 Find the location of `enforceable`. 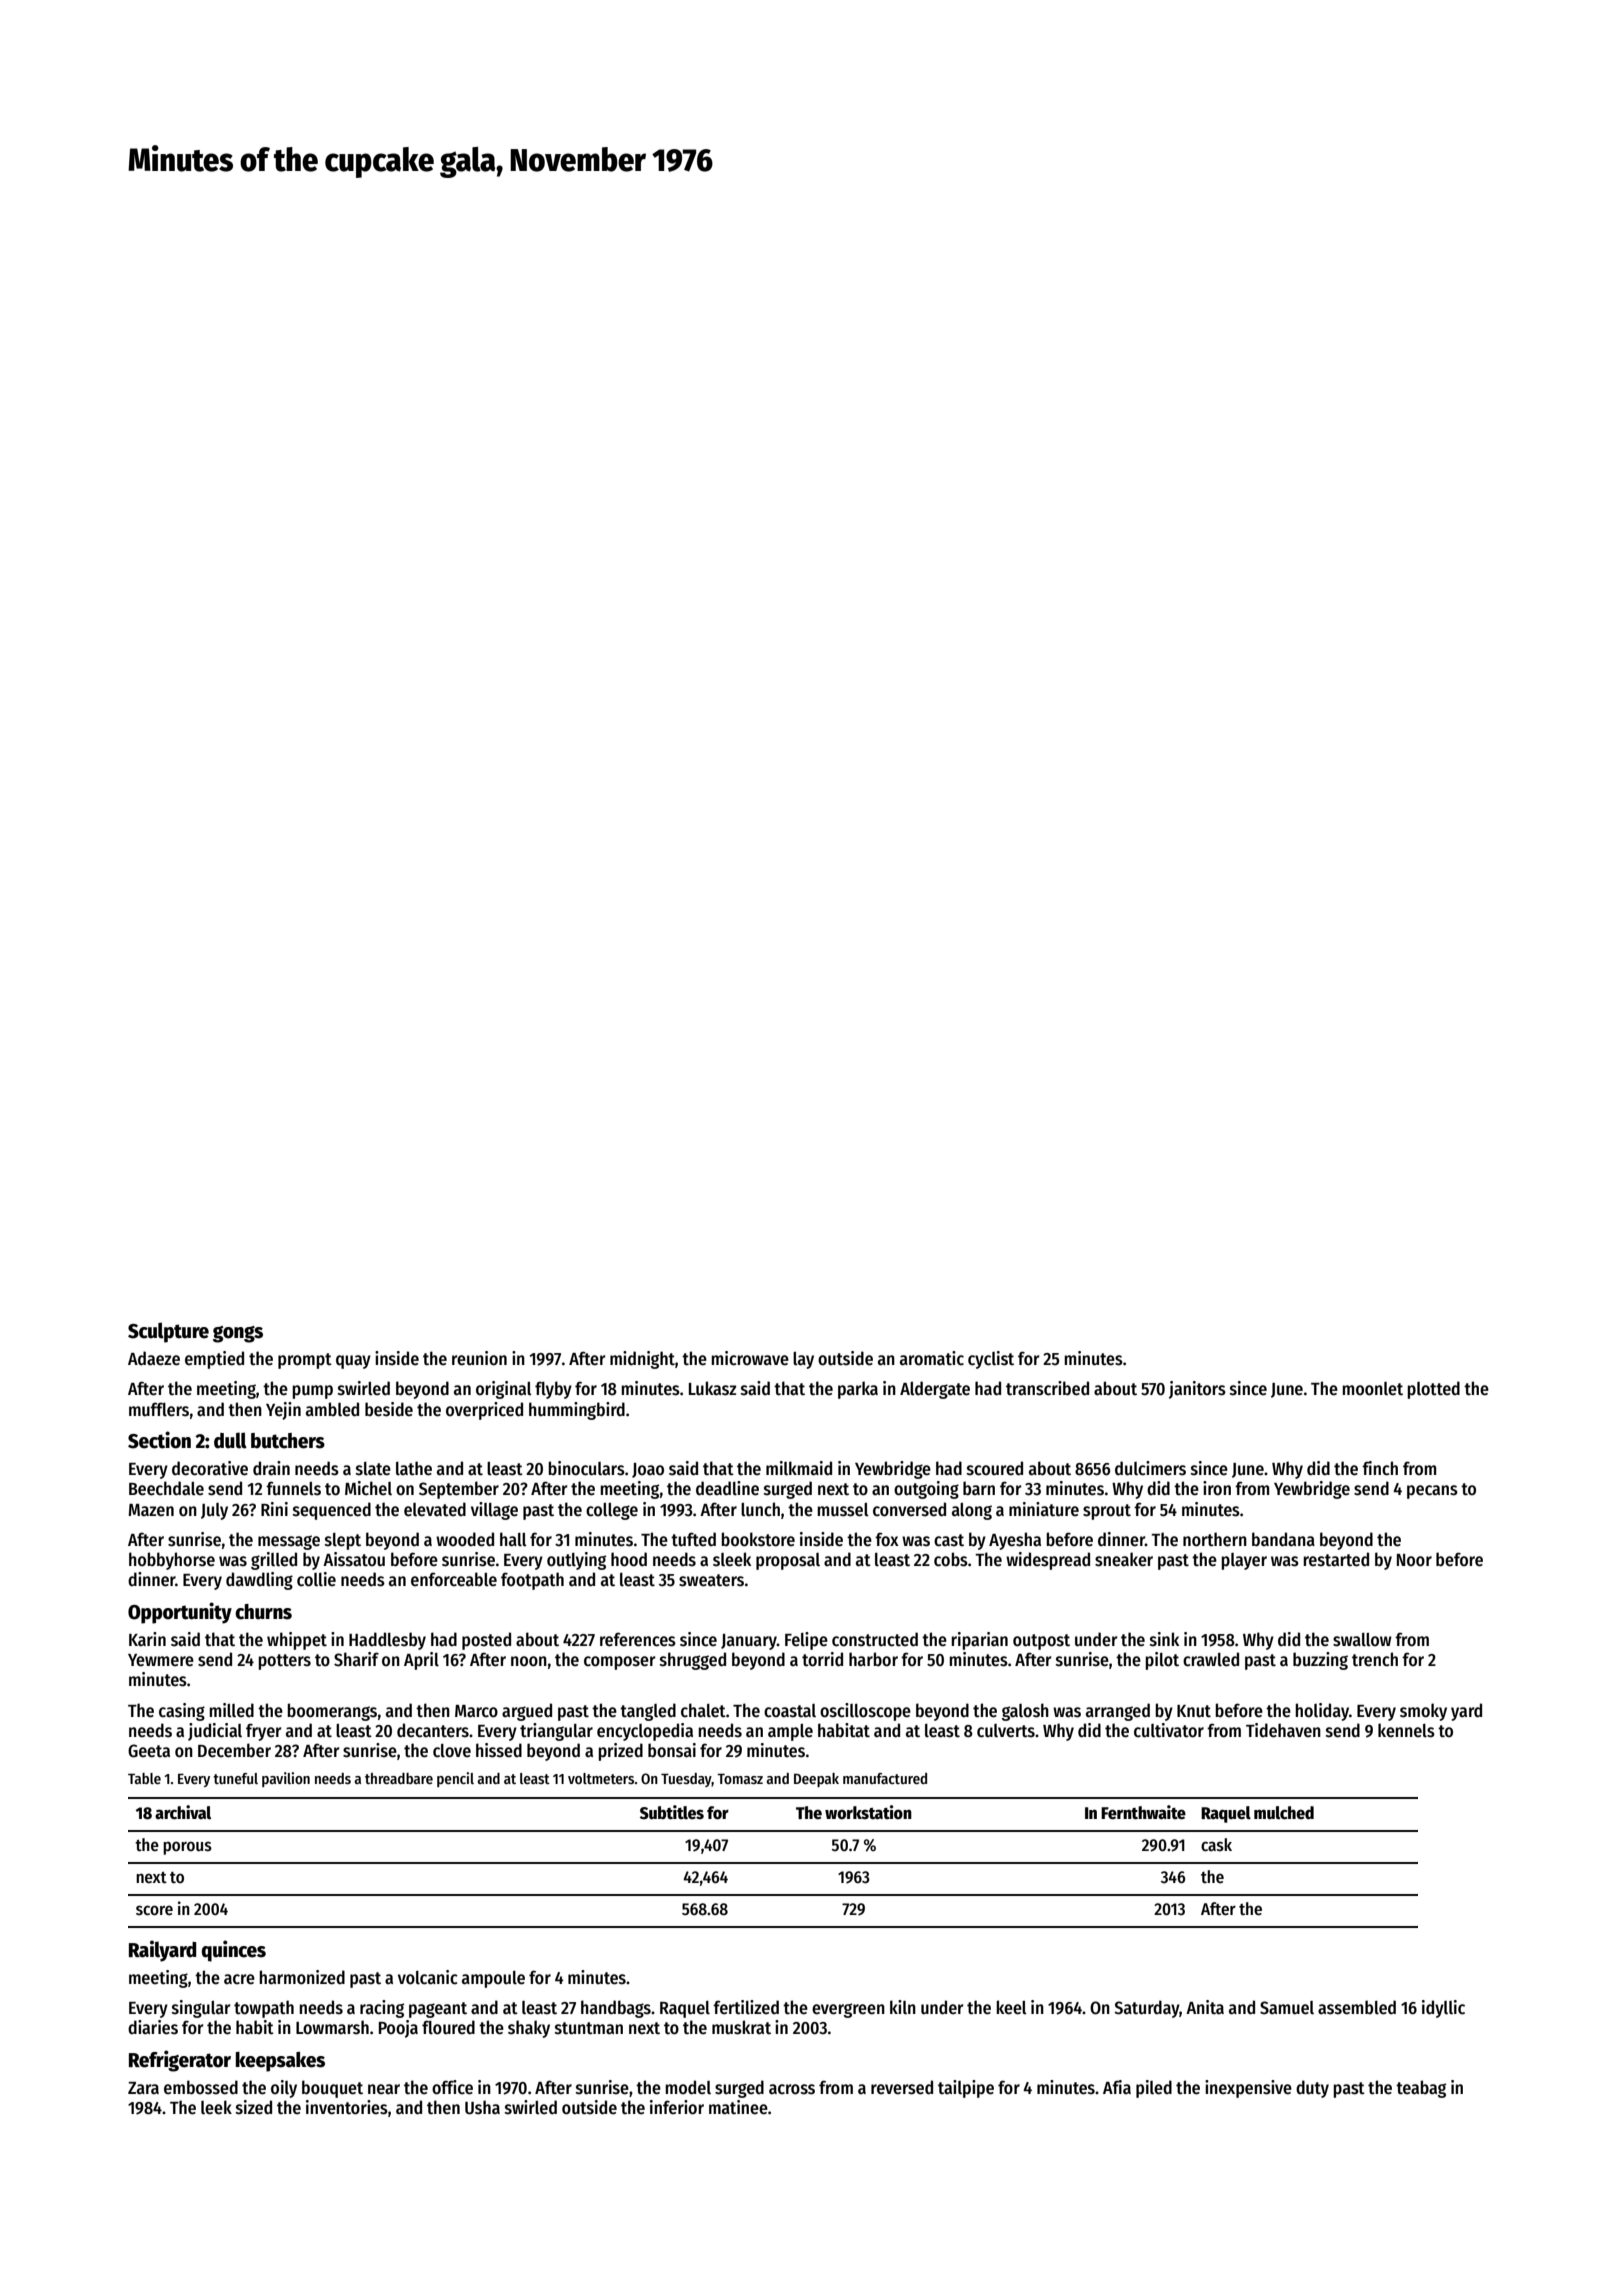

enforceable is located at coordinates (454, 1579).
